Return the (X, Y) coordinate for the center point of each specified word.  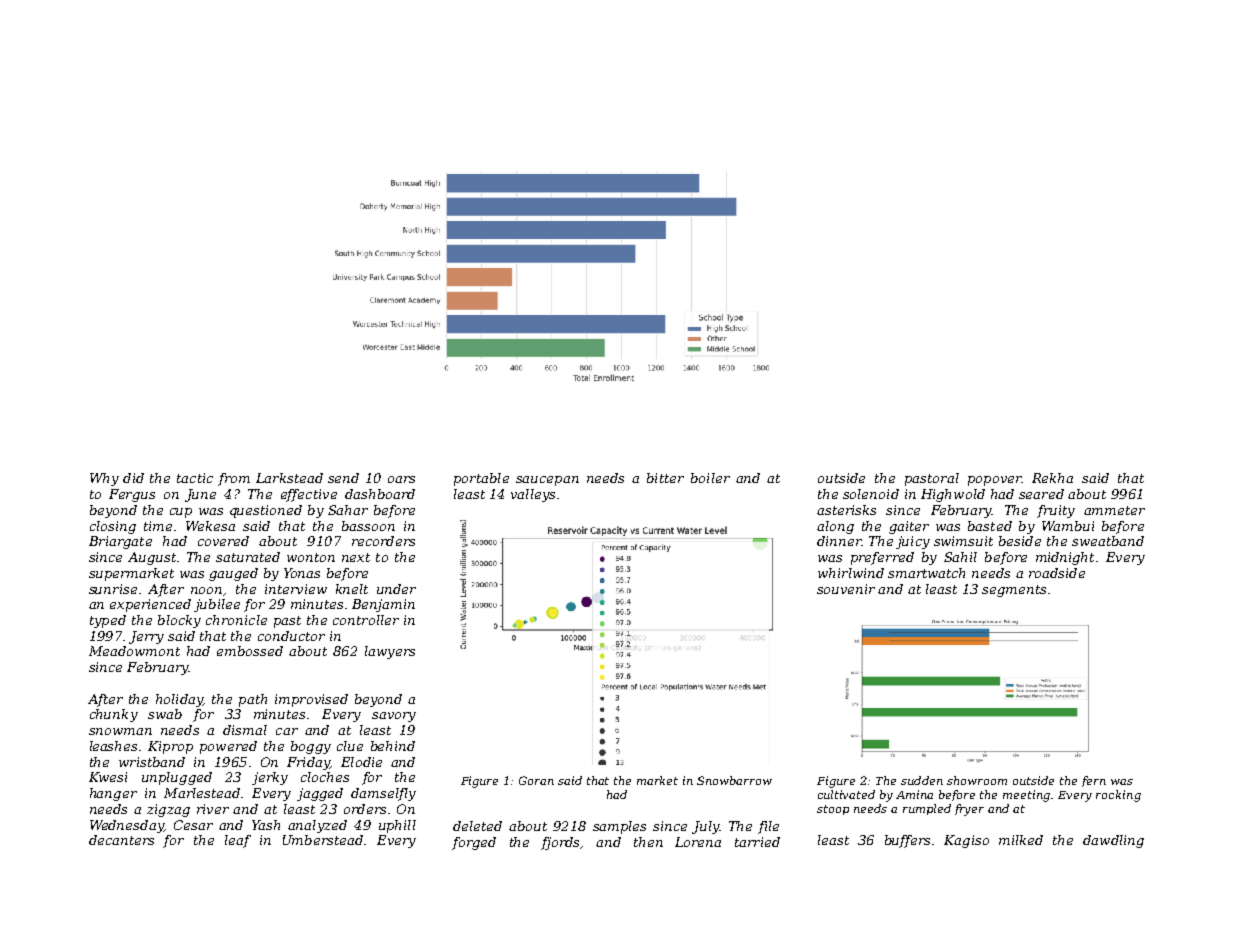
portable (481, 479)
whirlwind (851, 573)
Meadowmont (134, 651)
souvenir (846, 589)
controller (366, 620)
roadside (1057, 573)
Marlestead (202, 793)
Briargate (120, 542)
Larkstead (289, 478)
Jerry (146, 637)
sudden (922, 780)
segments (1014, 591)
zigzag (168, 810)
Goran (536, 780)
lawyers (390, 652)
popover (994, 481)
